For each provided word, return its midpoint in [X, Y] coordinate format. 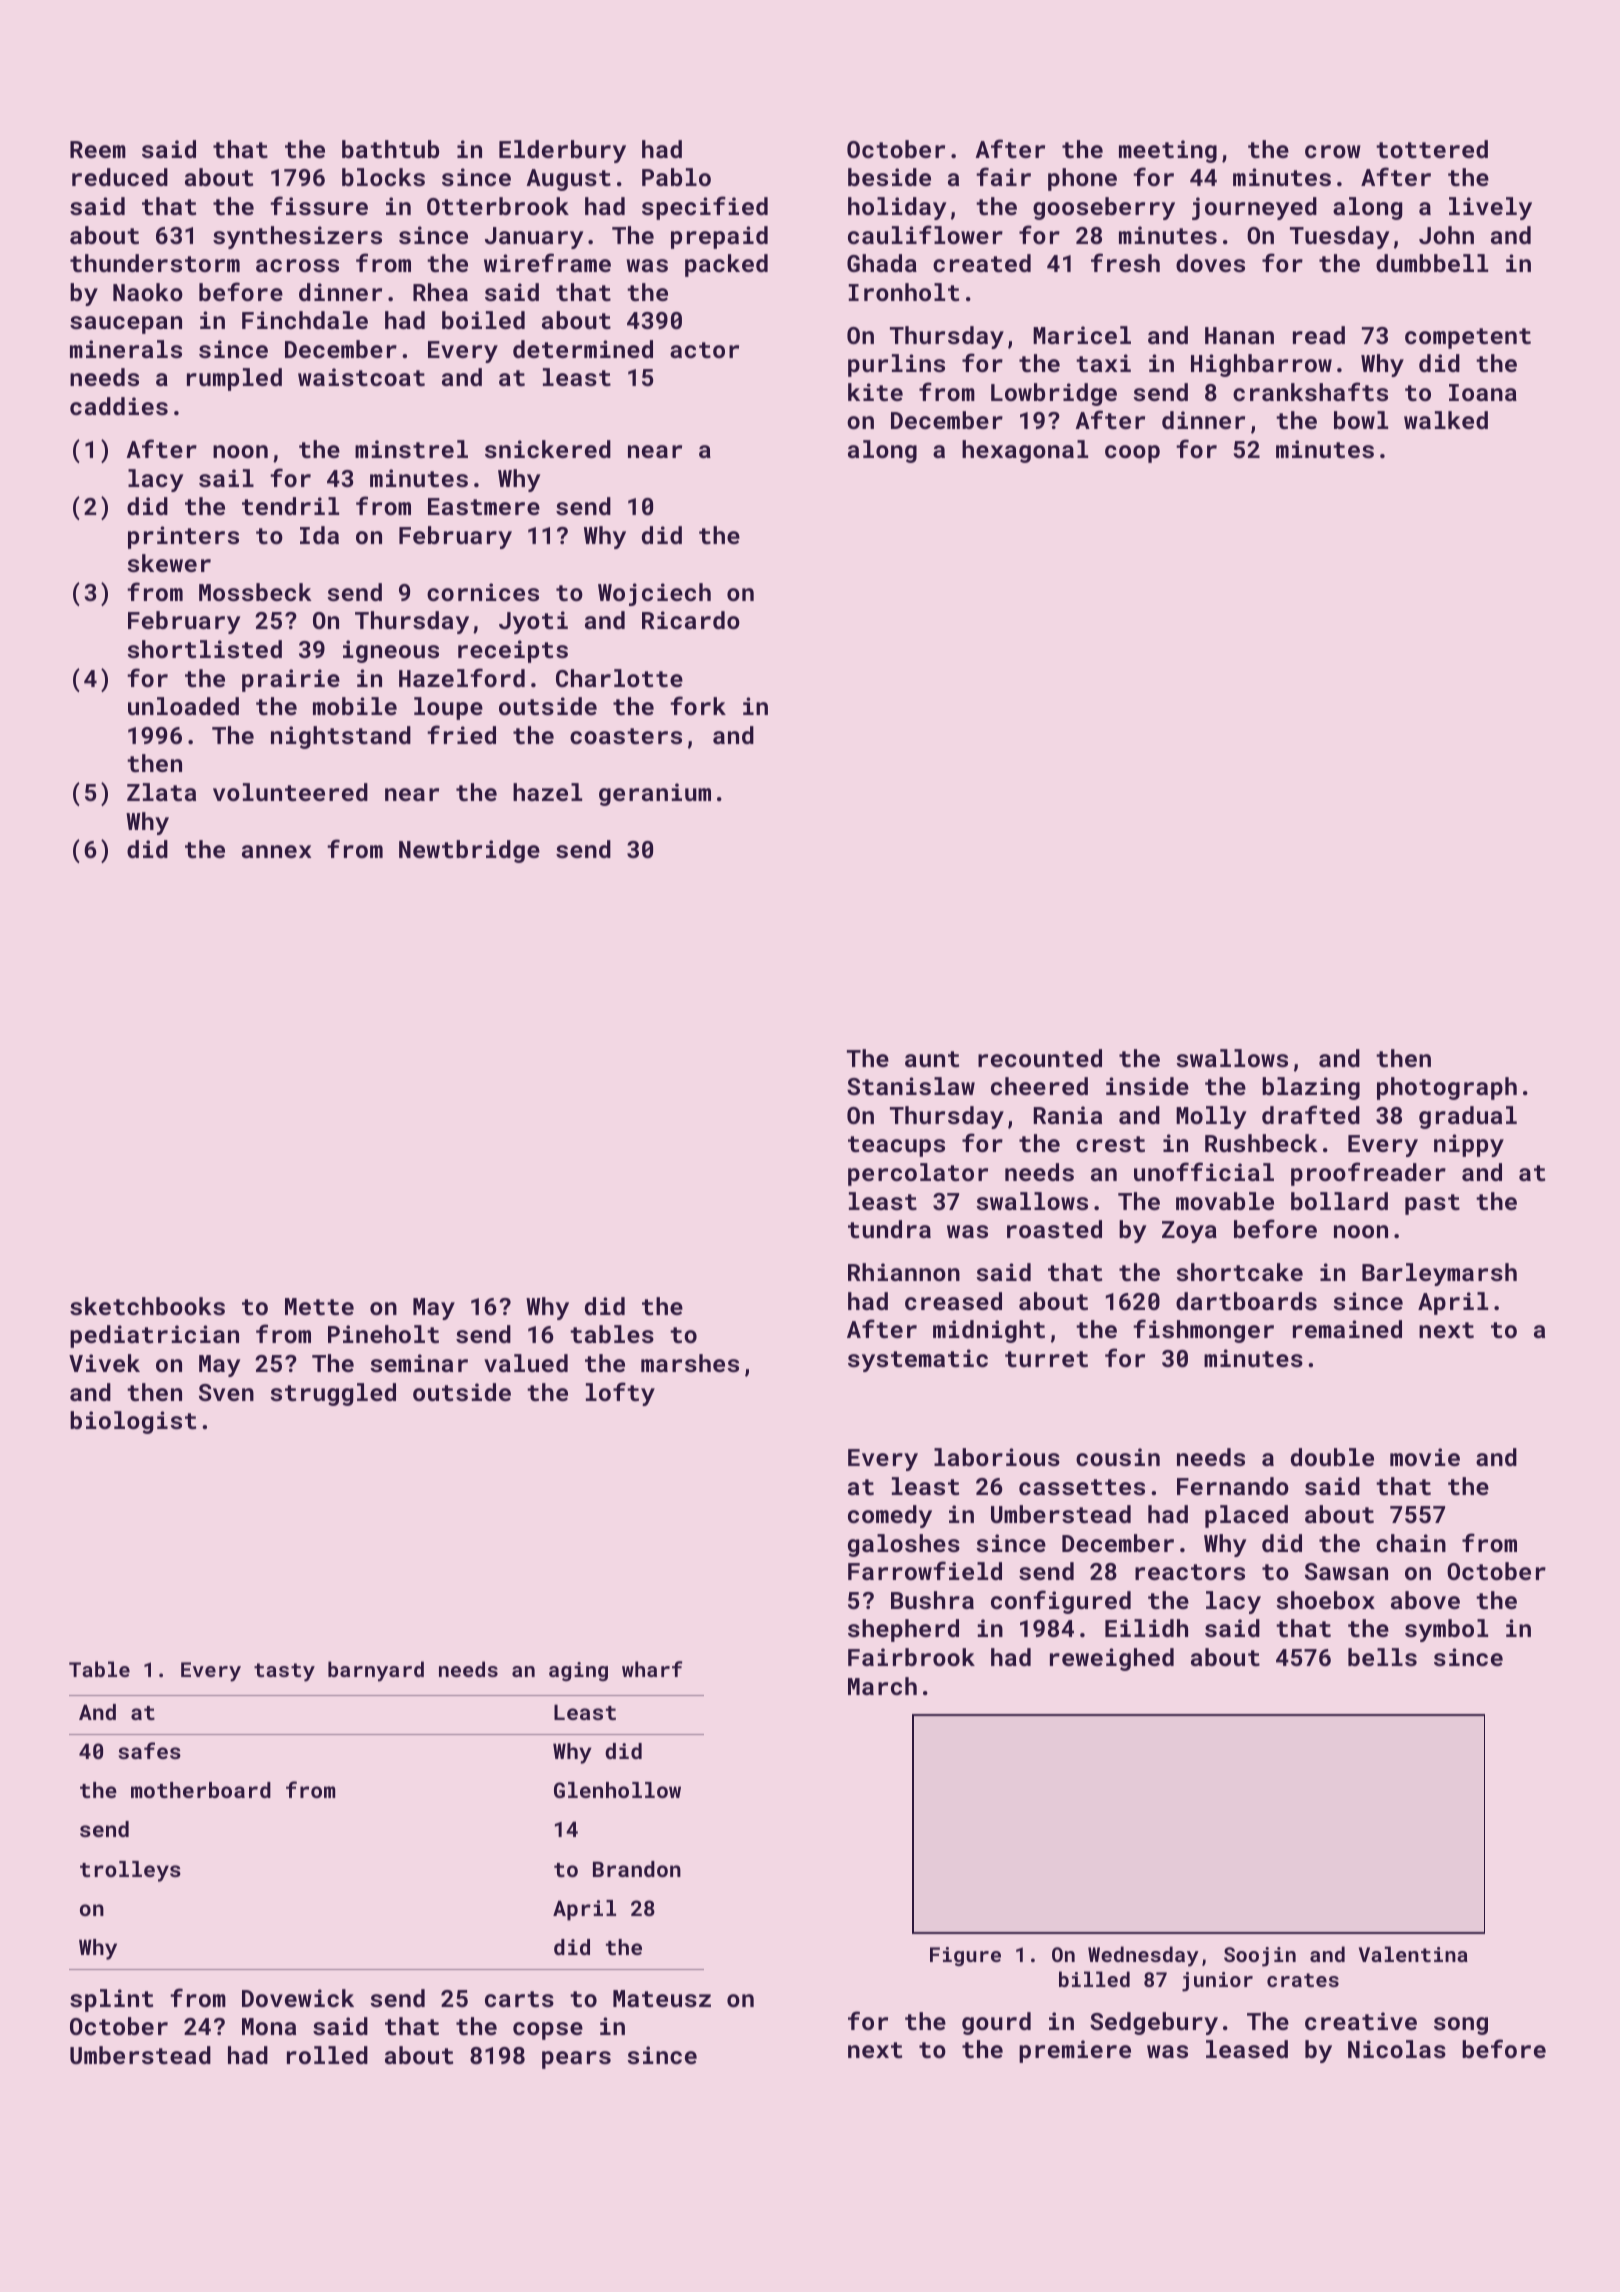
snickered [548, 449]
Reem [98, 149]
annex [276, 851]
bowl [1361, 420]
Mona [269, 2026]
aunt [932, 1059]
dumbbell [1432, 263]
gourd [996, 2023]
